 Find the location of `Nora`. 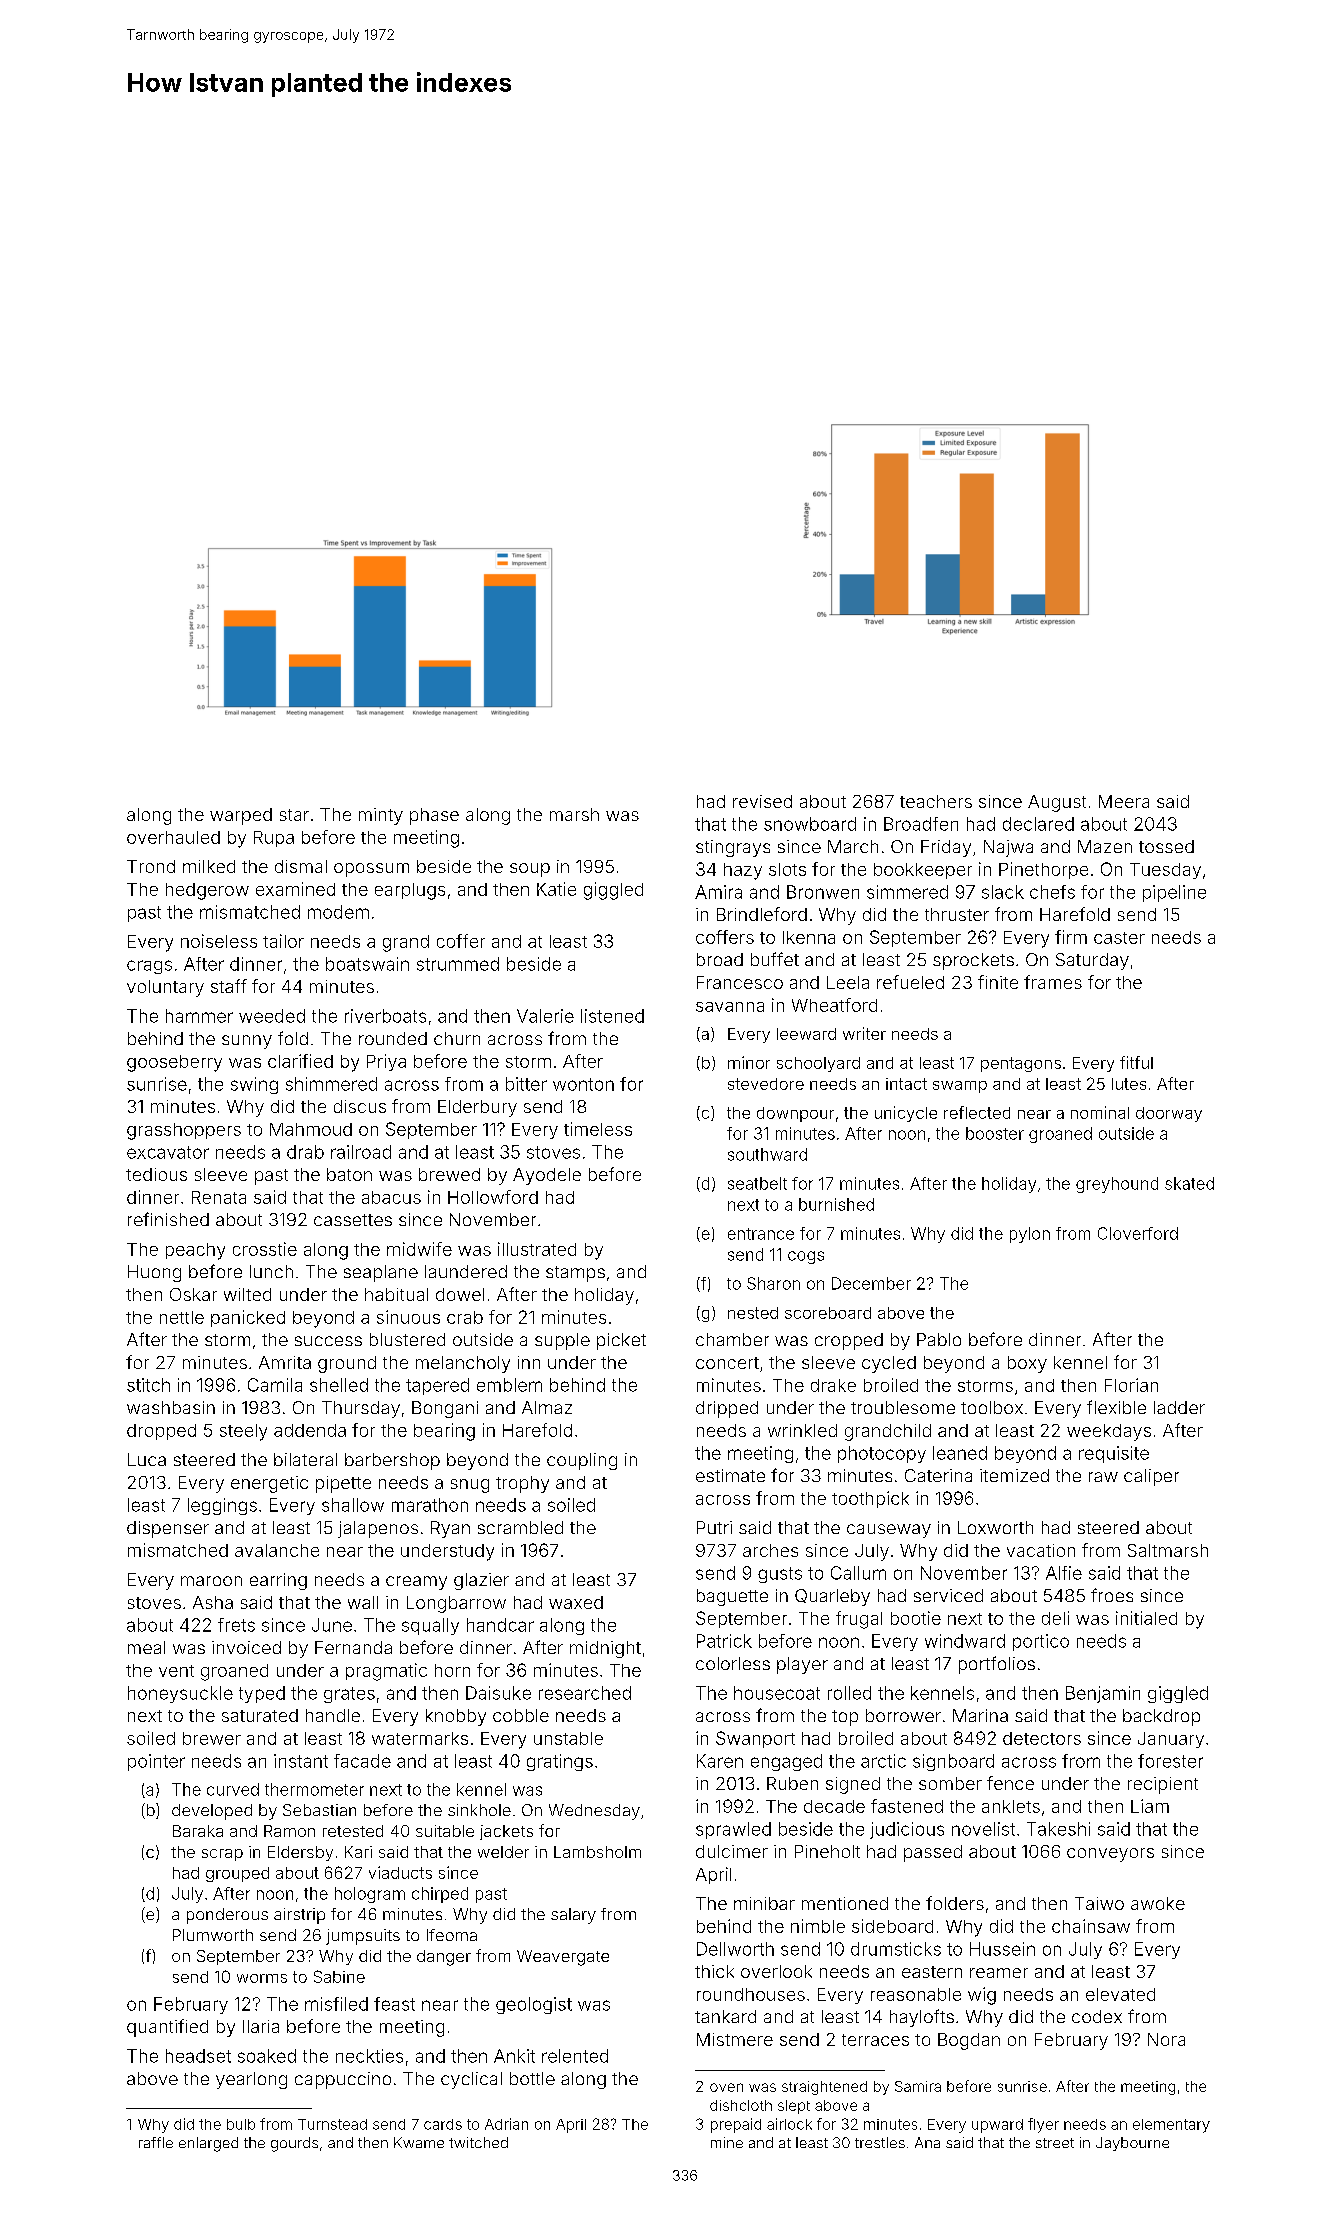

Nora is located at coordinates (1166, 2039).
